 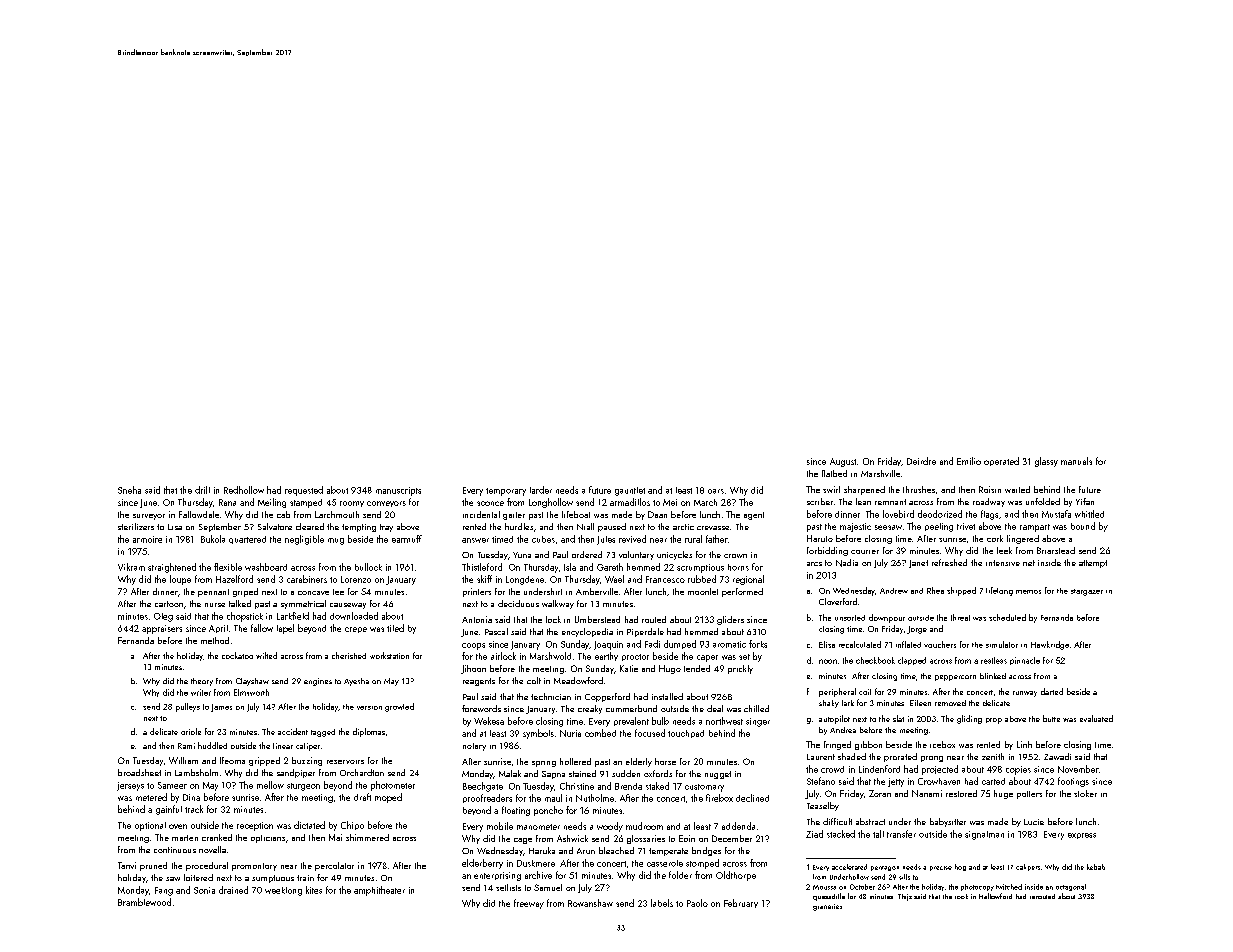 What do you see at coordinates (1089, 514) in the image?
I see `whittled` at bounding box center [1089, 514].
